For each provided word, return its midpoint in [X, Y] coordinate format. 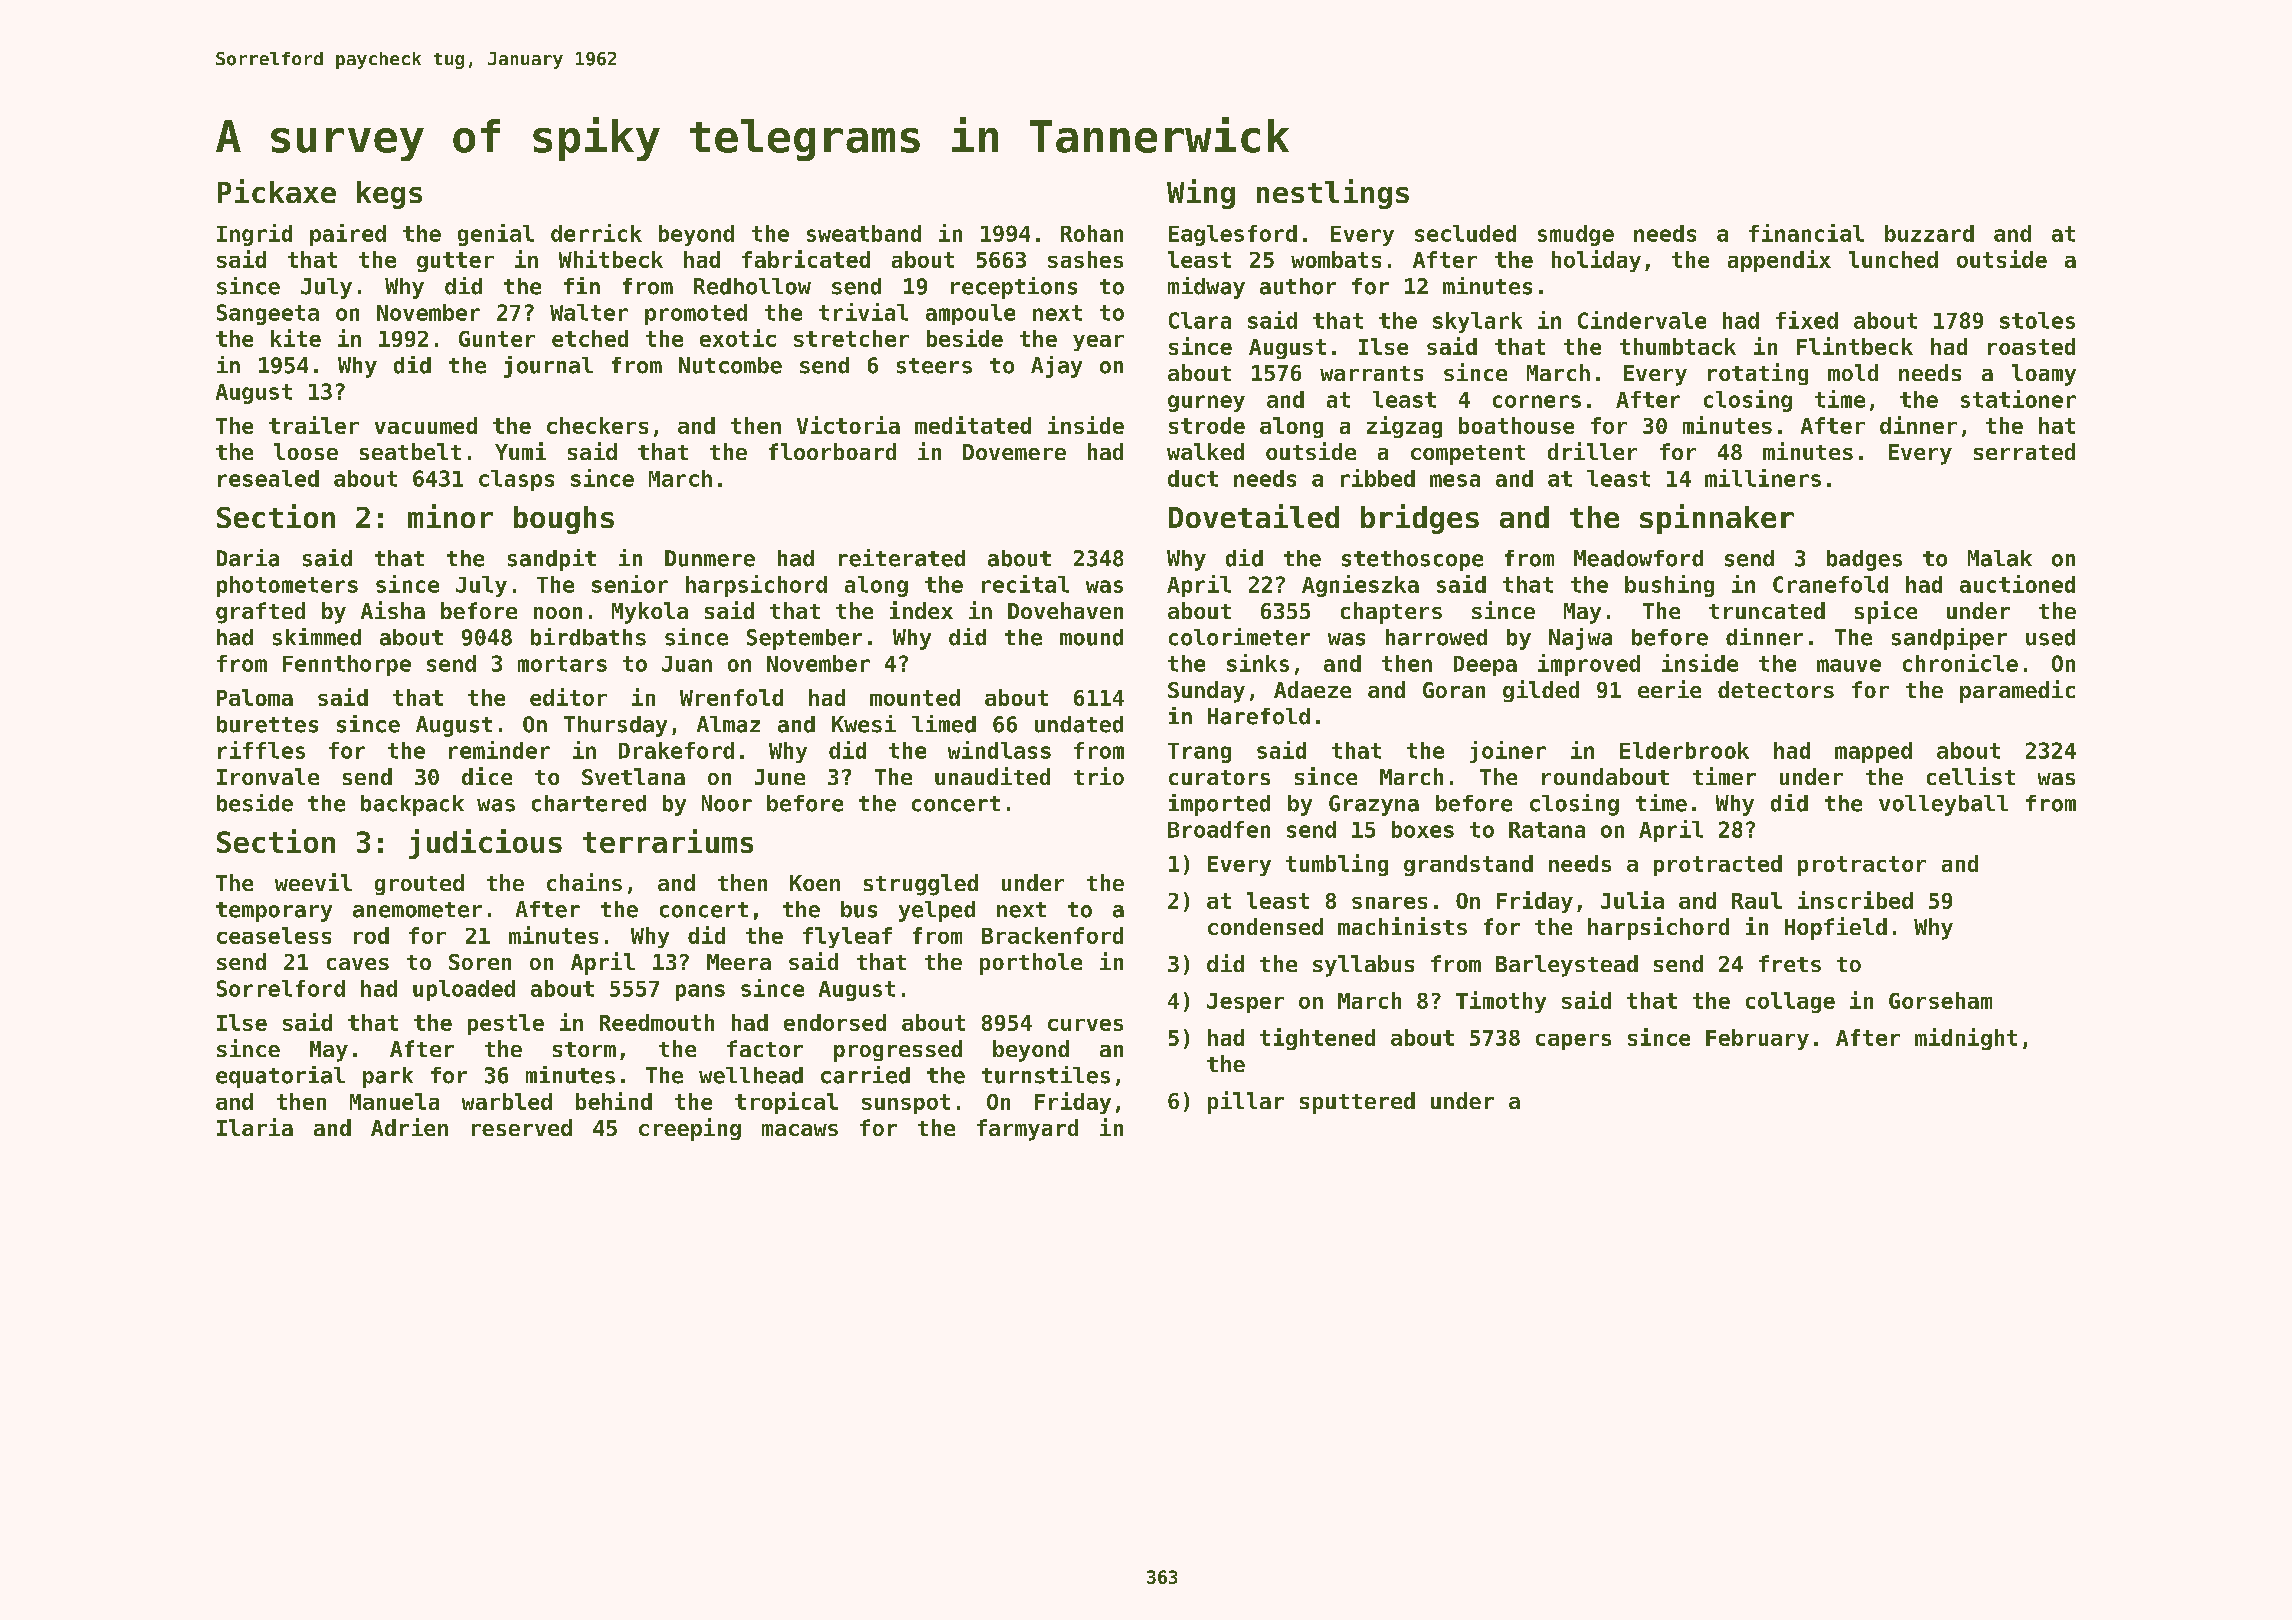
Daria [248, 558]
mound [1091, 637]
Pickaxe [277, 191]
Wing [1201, 194]
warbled [507, 1101]
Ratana [1547, 830]
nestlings [1333, 194]
